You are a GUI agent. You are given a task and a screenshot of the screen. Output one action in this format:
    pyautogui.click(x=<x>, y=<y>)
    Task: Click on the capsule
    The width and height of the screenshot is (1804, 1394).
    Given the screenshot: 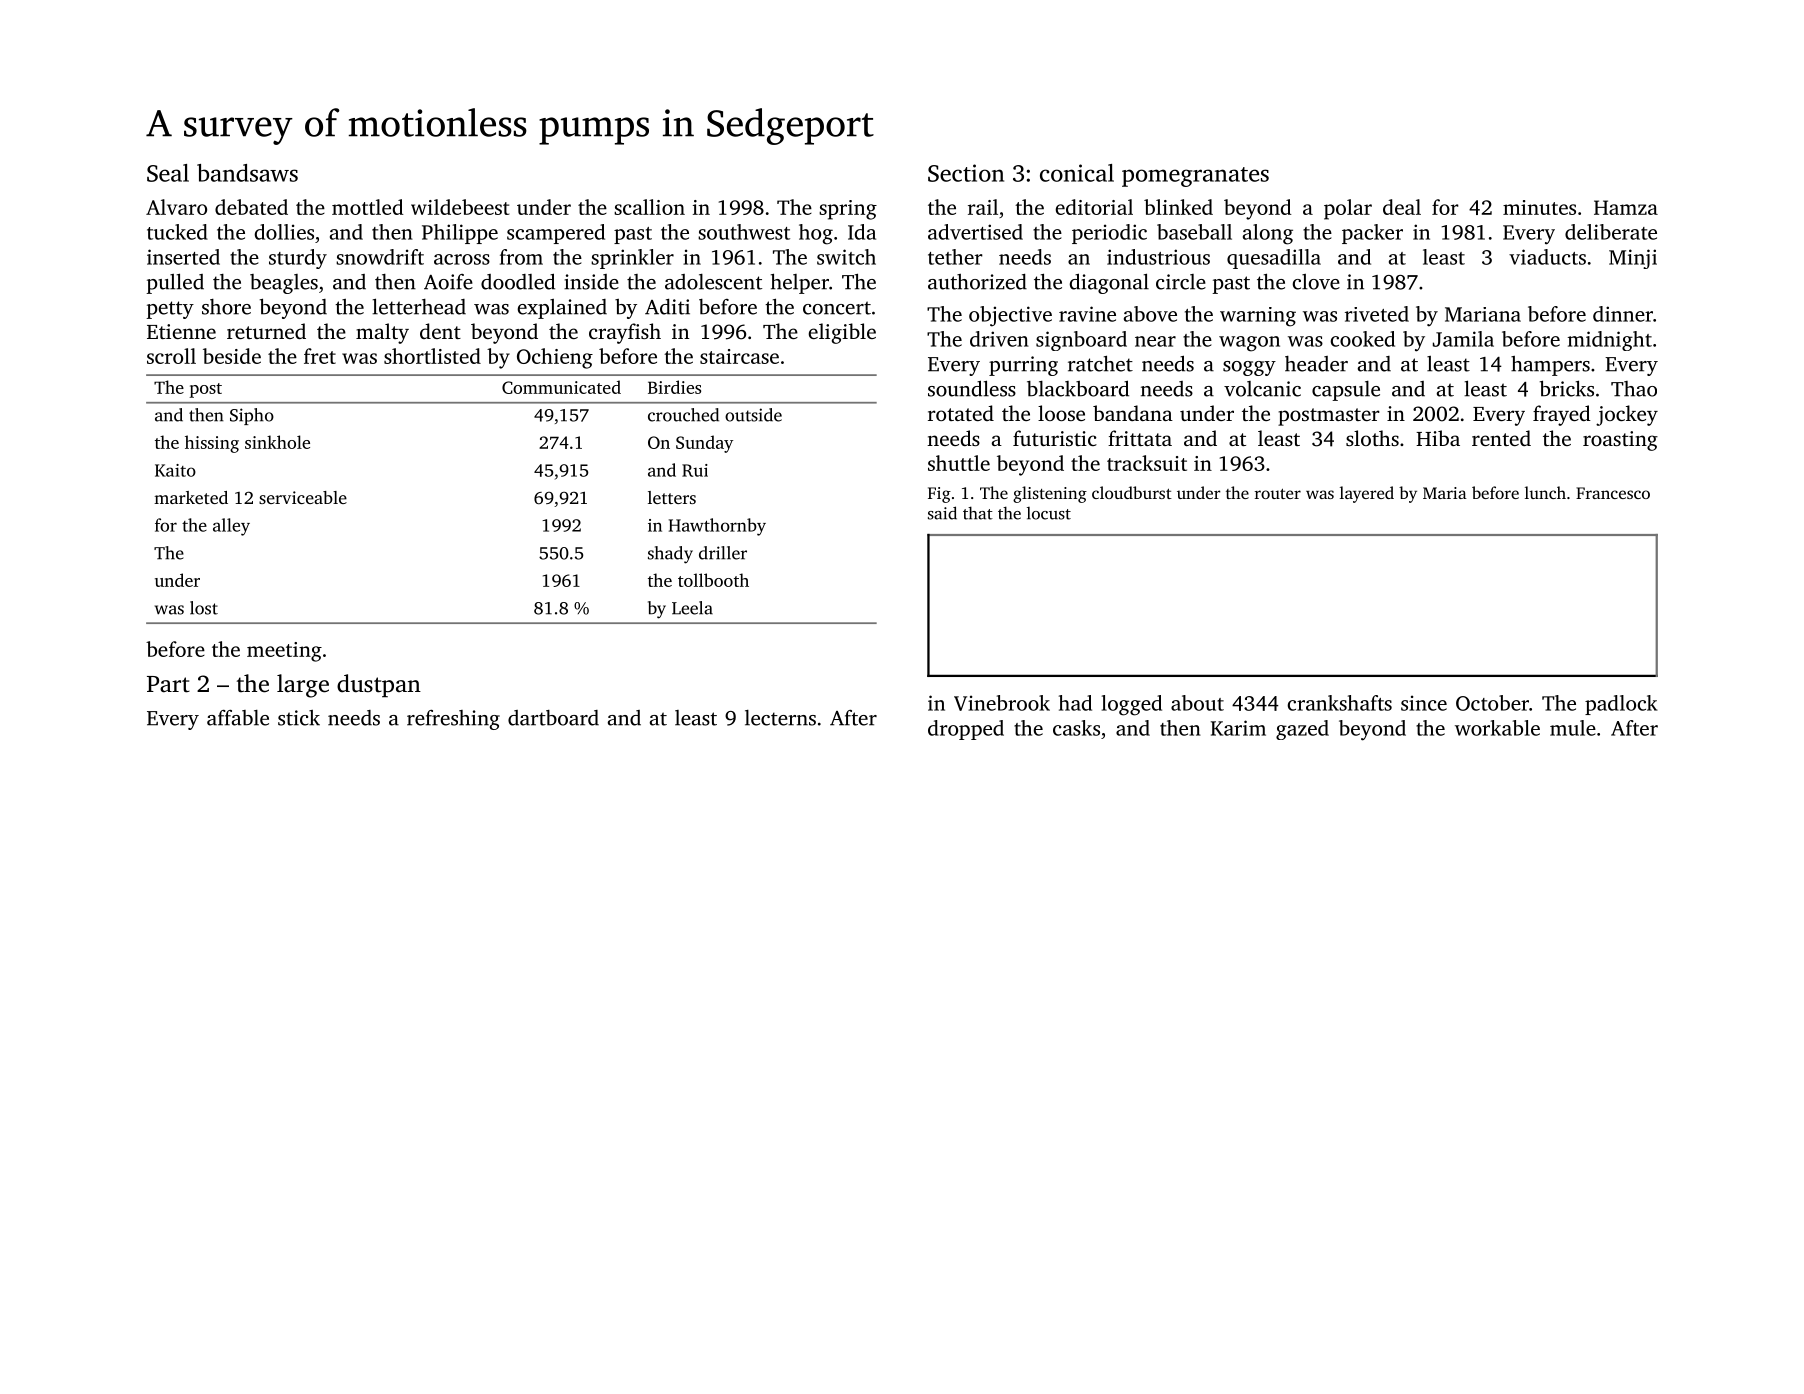 What is the action you would take?
    pyautogui.click(x=1346, y=391)
